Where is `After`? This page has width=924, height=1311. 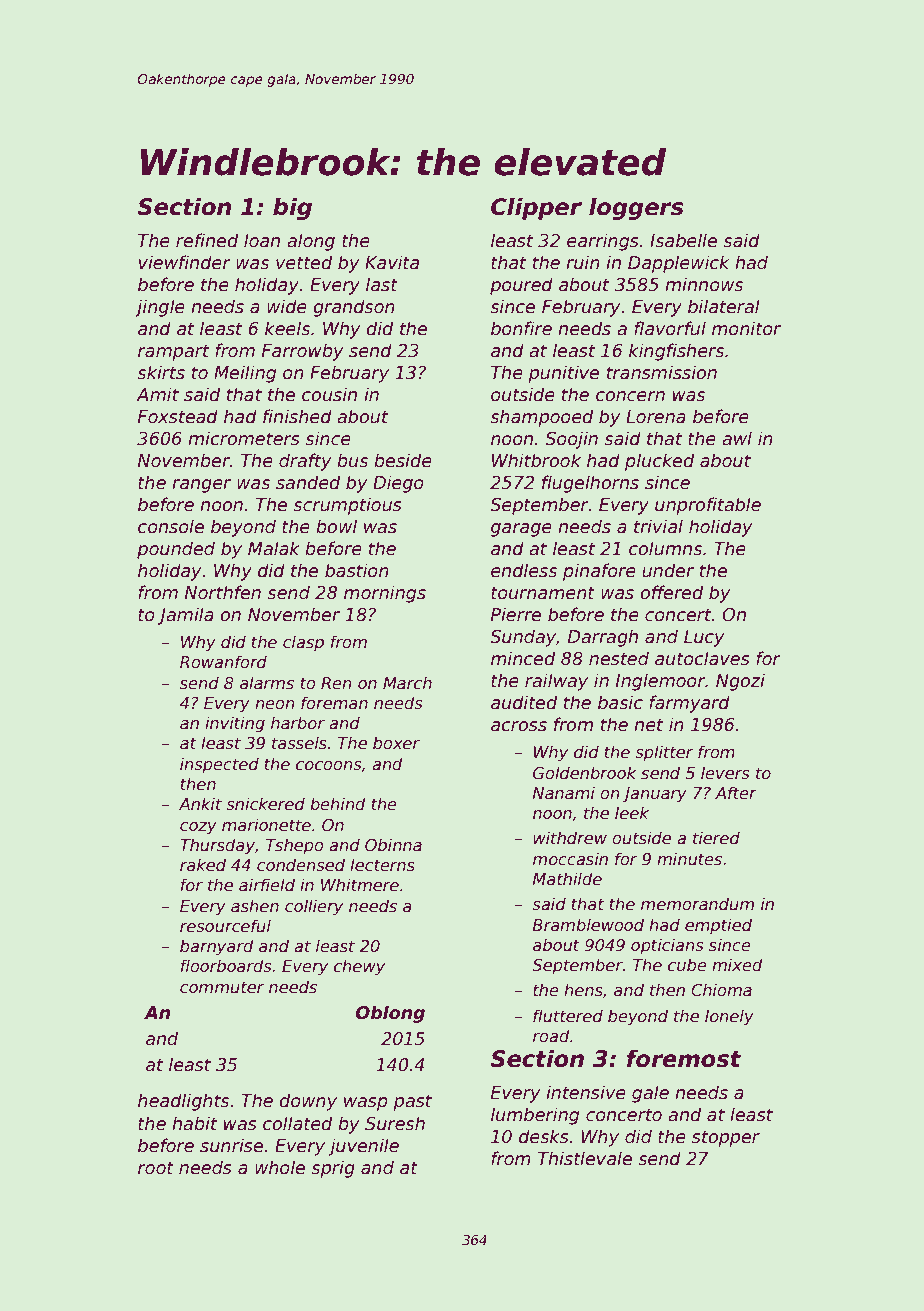 After is located at coordinates (736, 793).
